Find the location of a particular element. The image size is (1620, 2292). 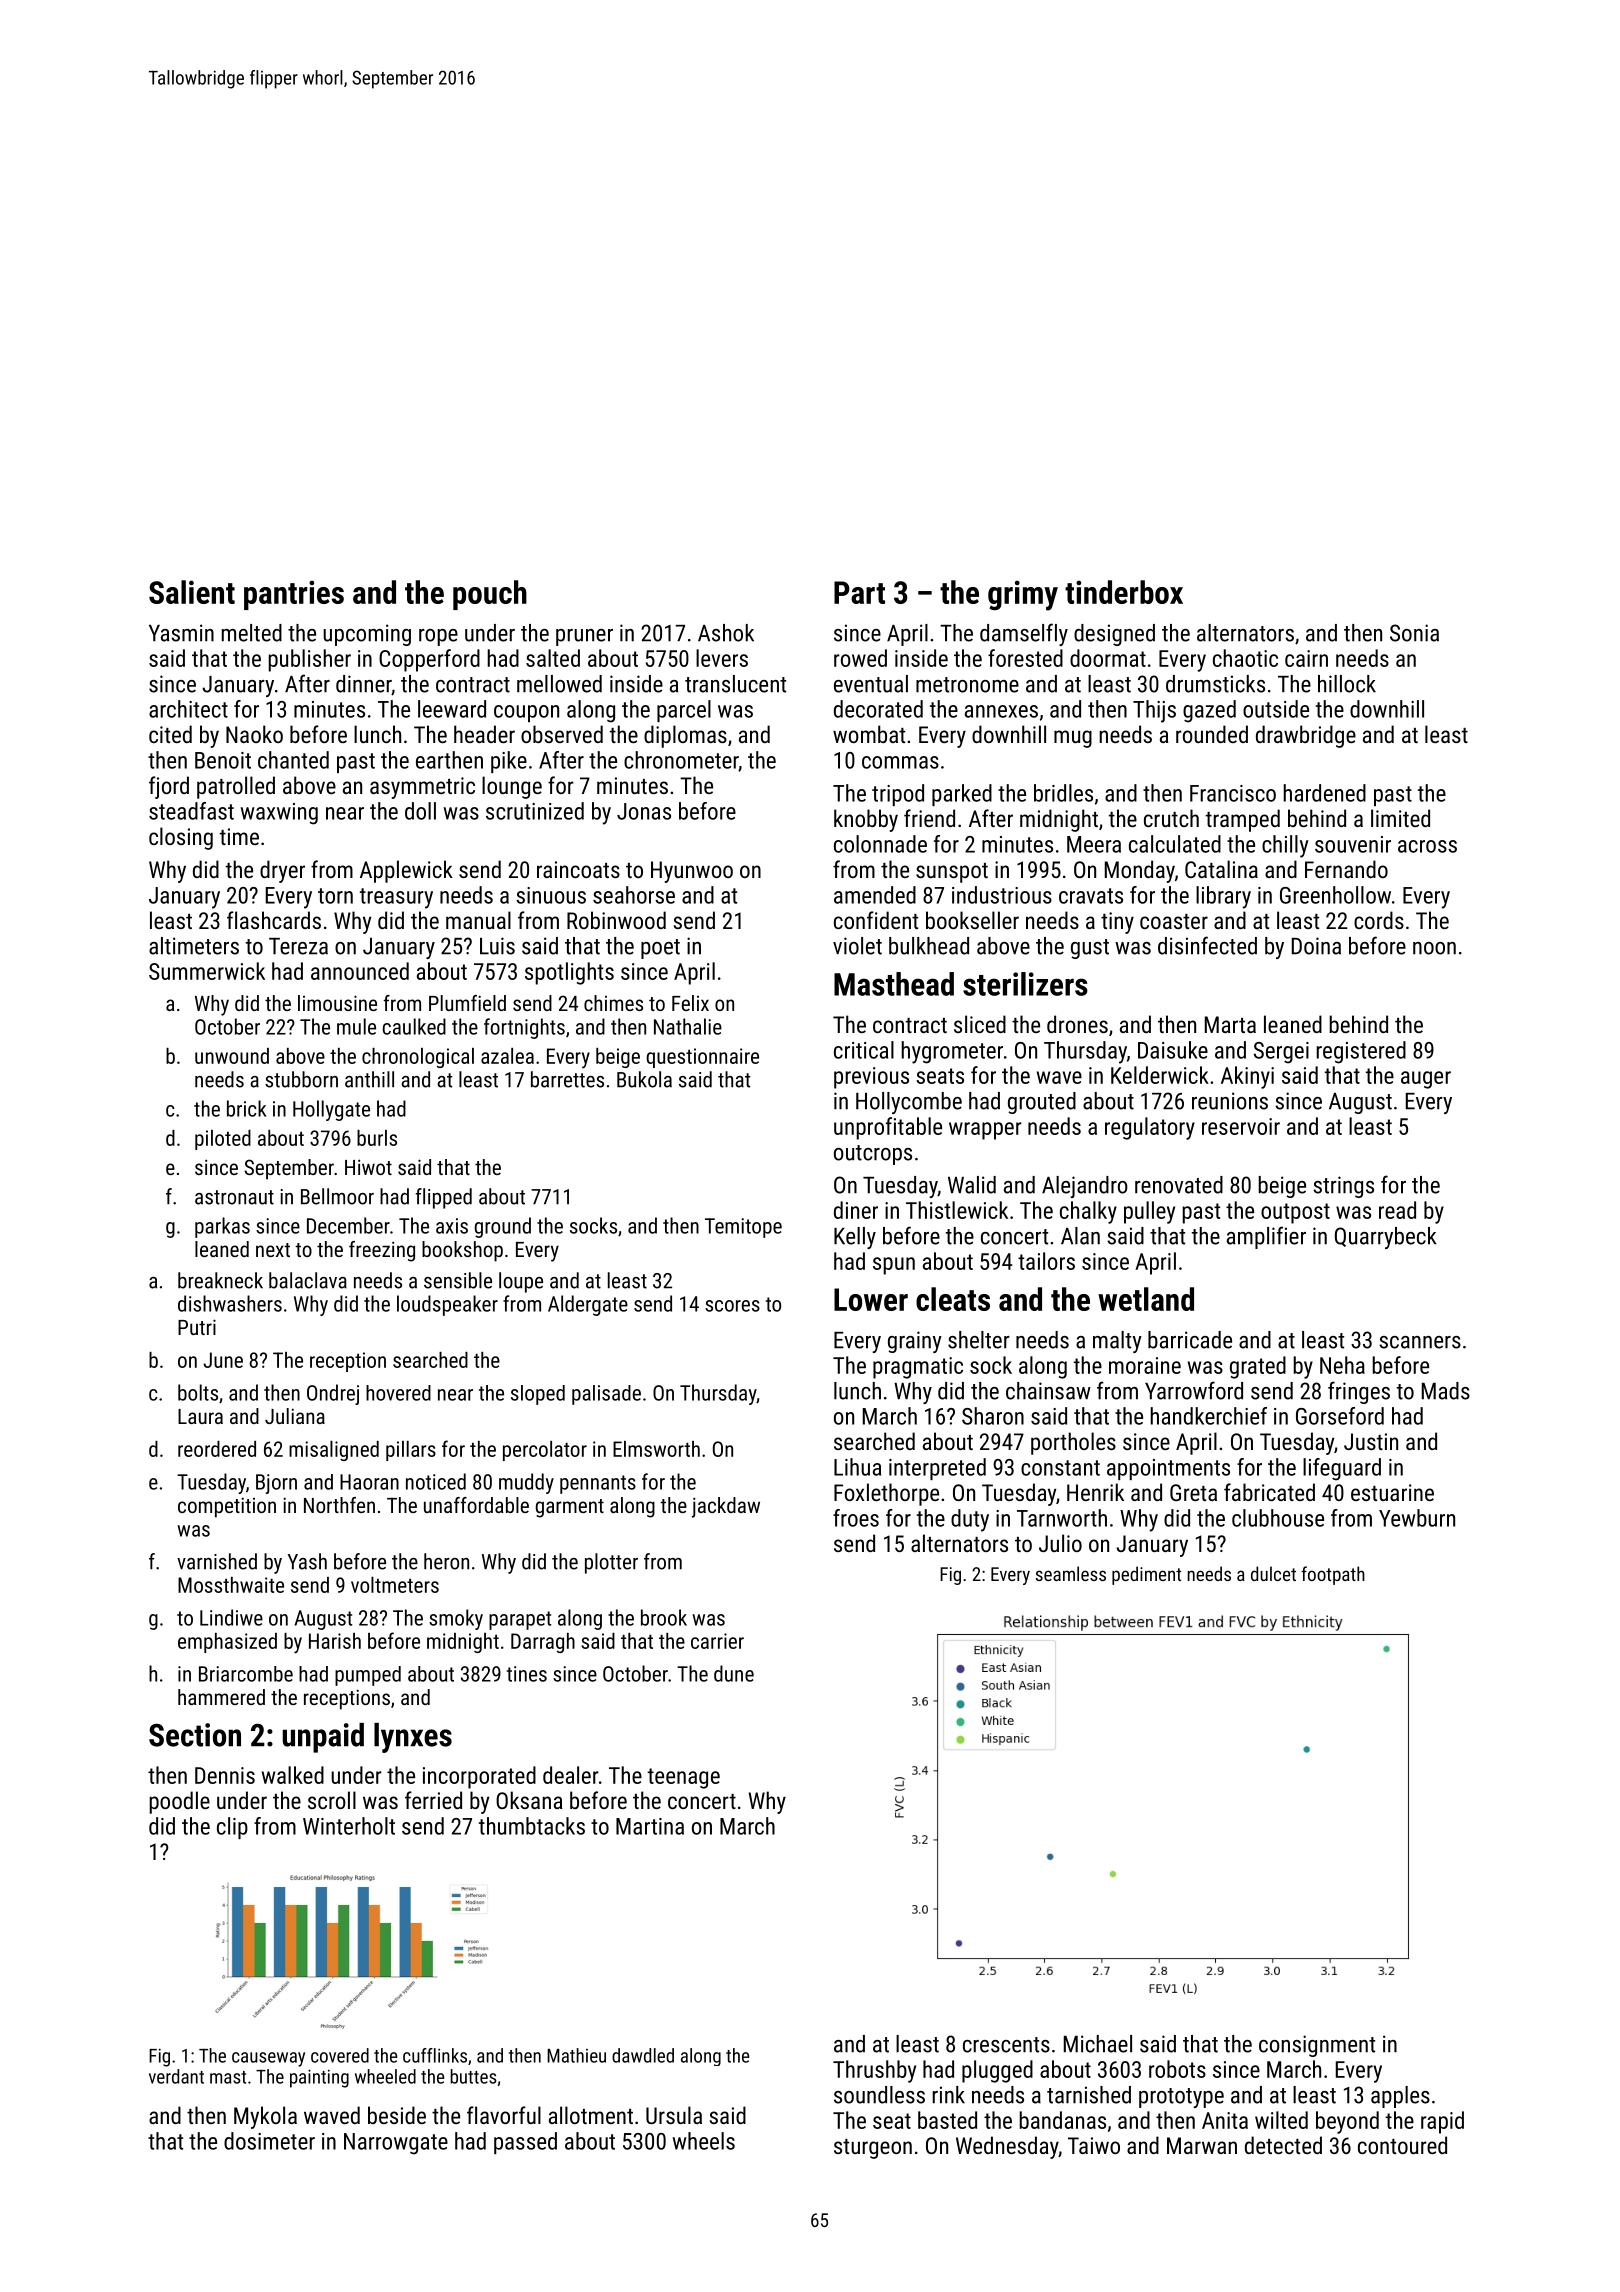

Quarrybeck is located at coordinates (1385, 1238).
